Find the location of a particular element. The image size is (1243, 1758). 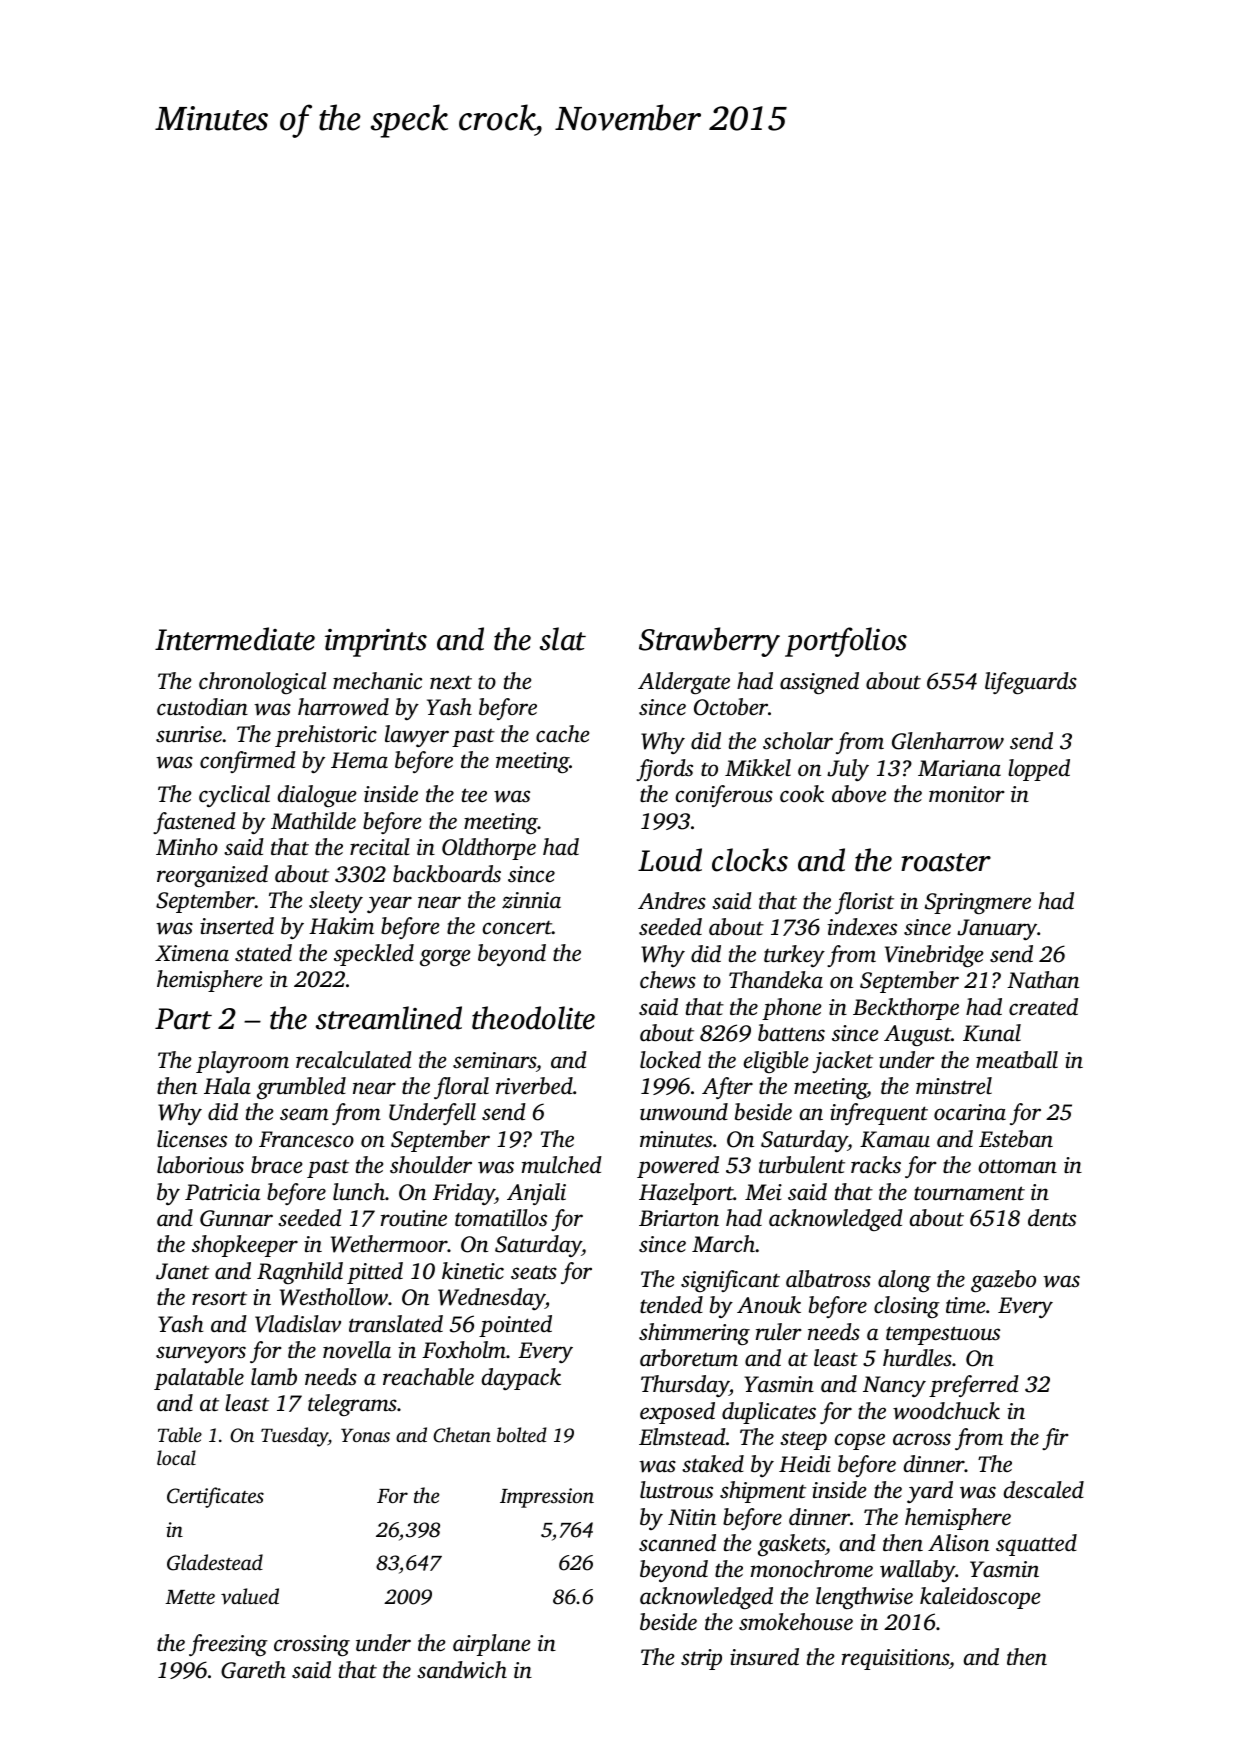

locked is located at coordinates (670, 1060).
